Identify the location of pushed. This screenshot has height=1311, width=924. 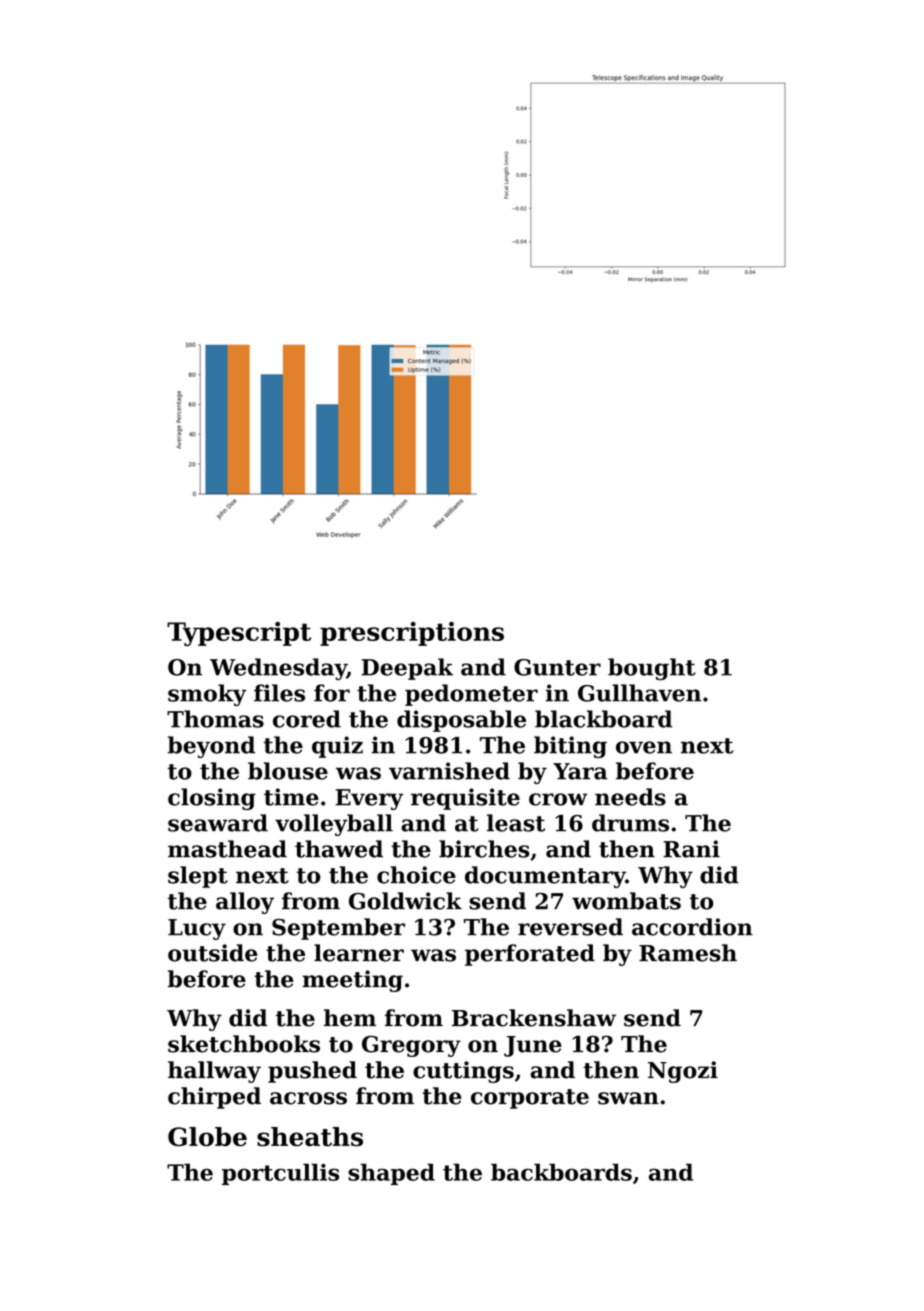
(312, 1072).
